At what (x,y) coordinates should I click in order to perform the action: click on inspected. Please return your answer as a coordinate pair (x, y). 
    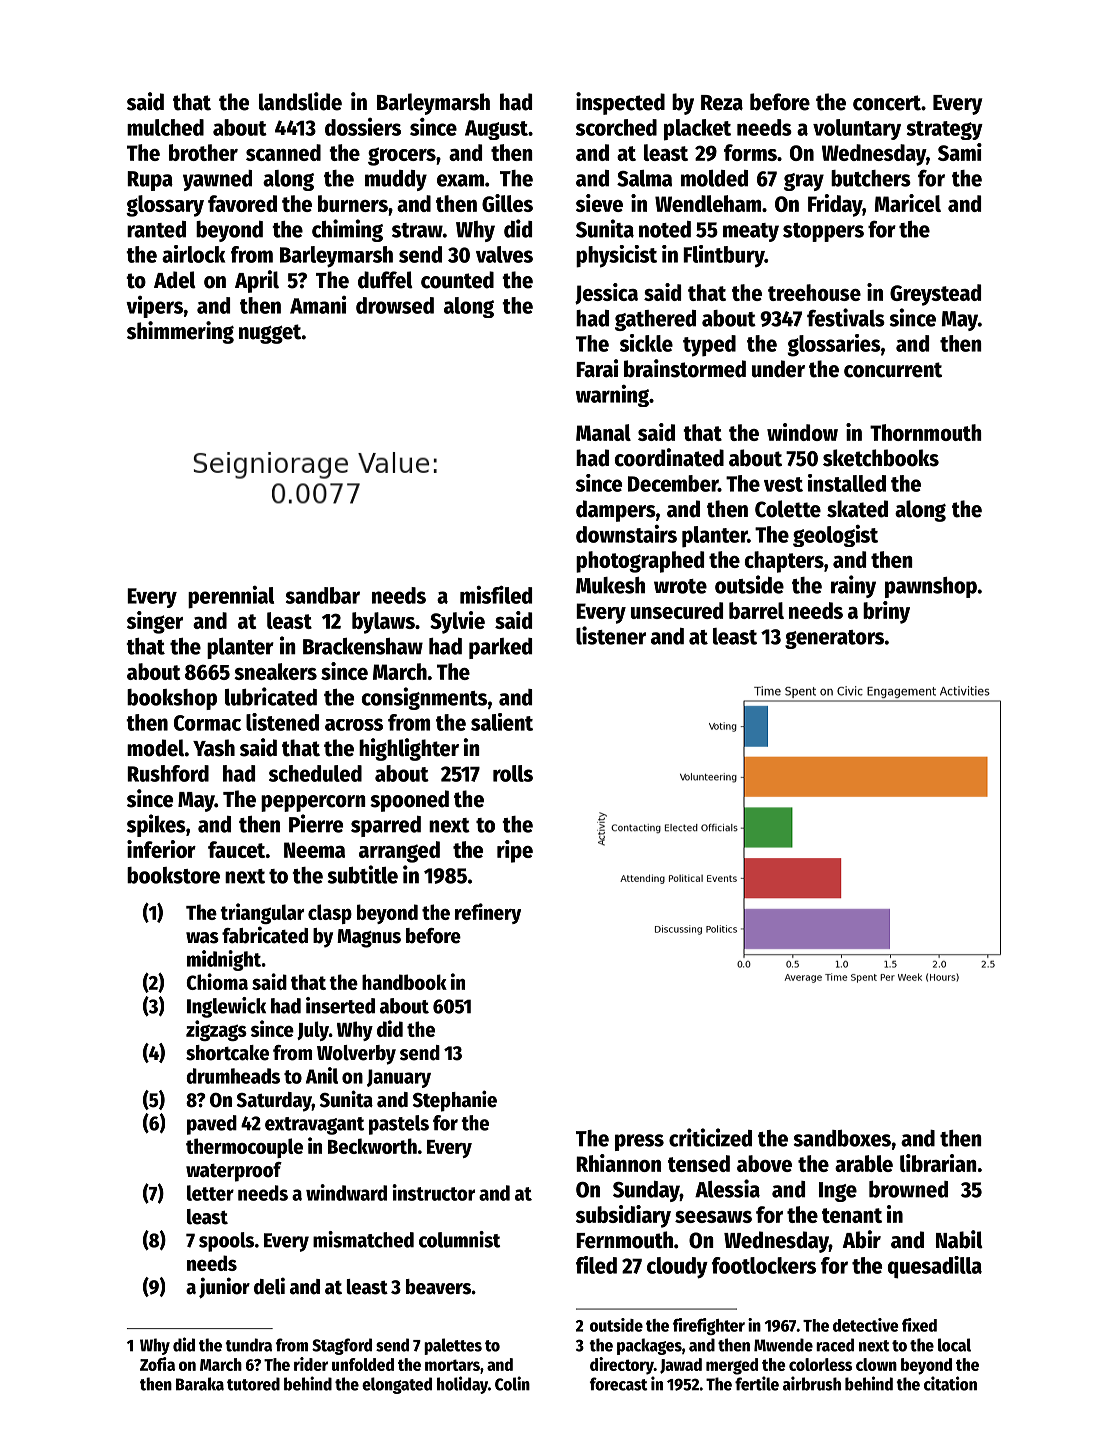
    Looking at the image, I should click on (620, 103).
